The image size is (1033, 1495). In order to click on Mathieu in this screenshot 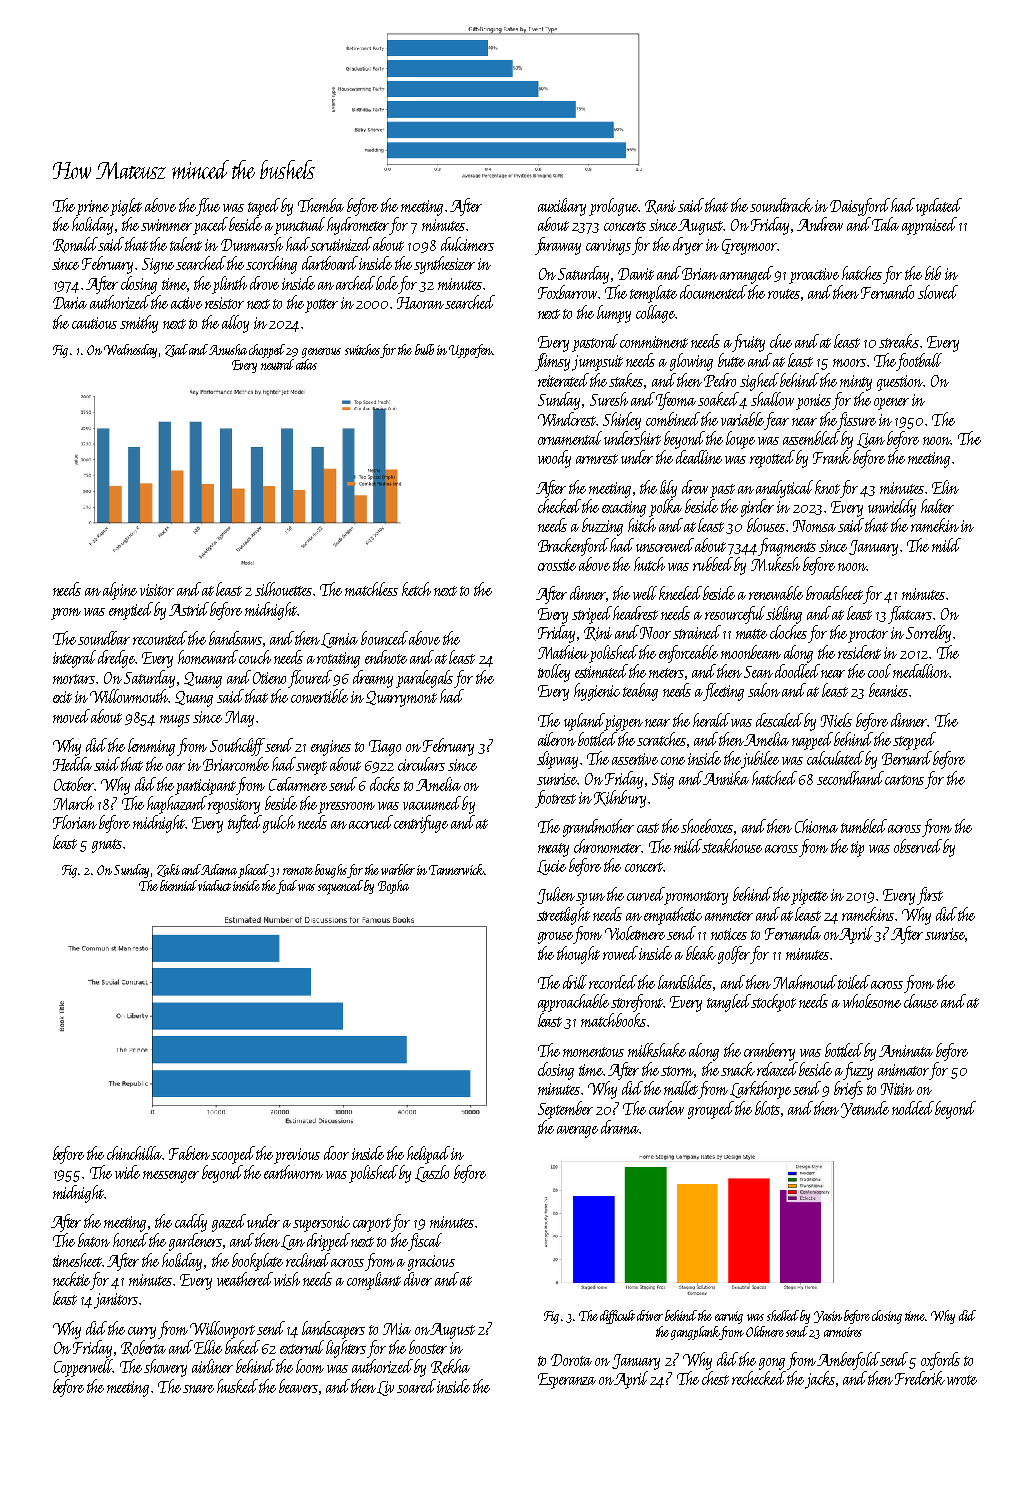, I will do `click(563, 652)`.
